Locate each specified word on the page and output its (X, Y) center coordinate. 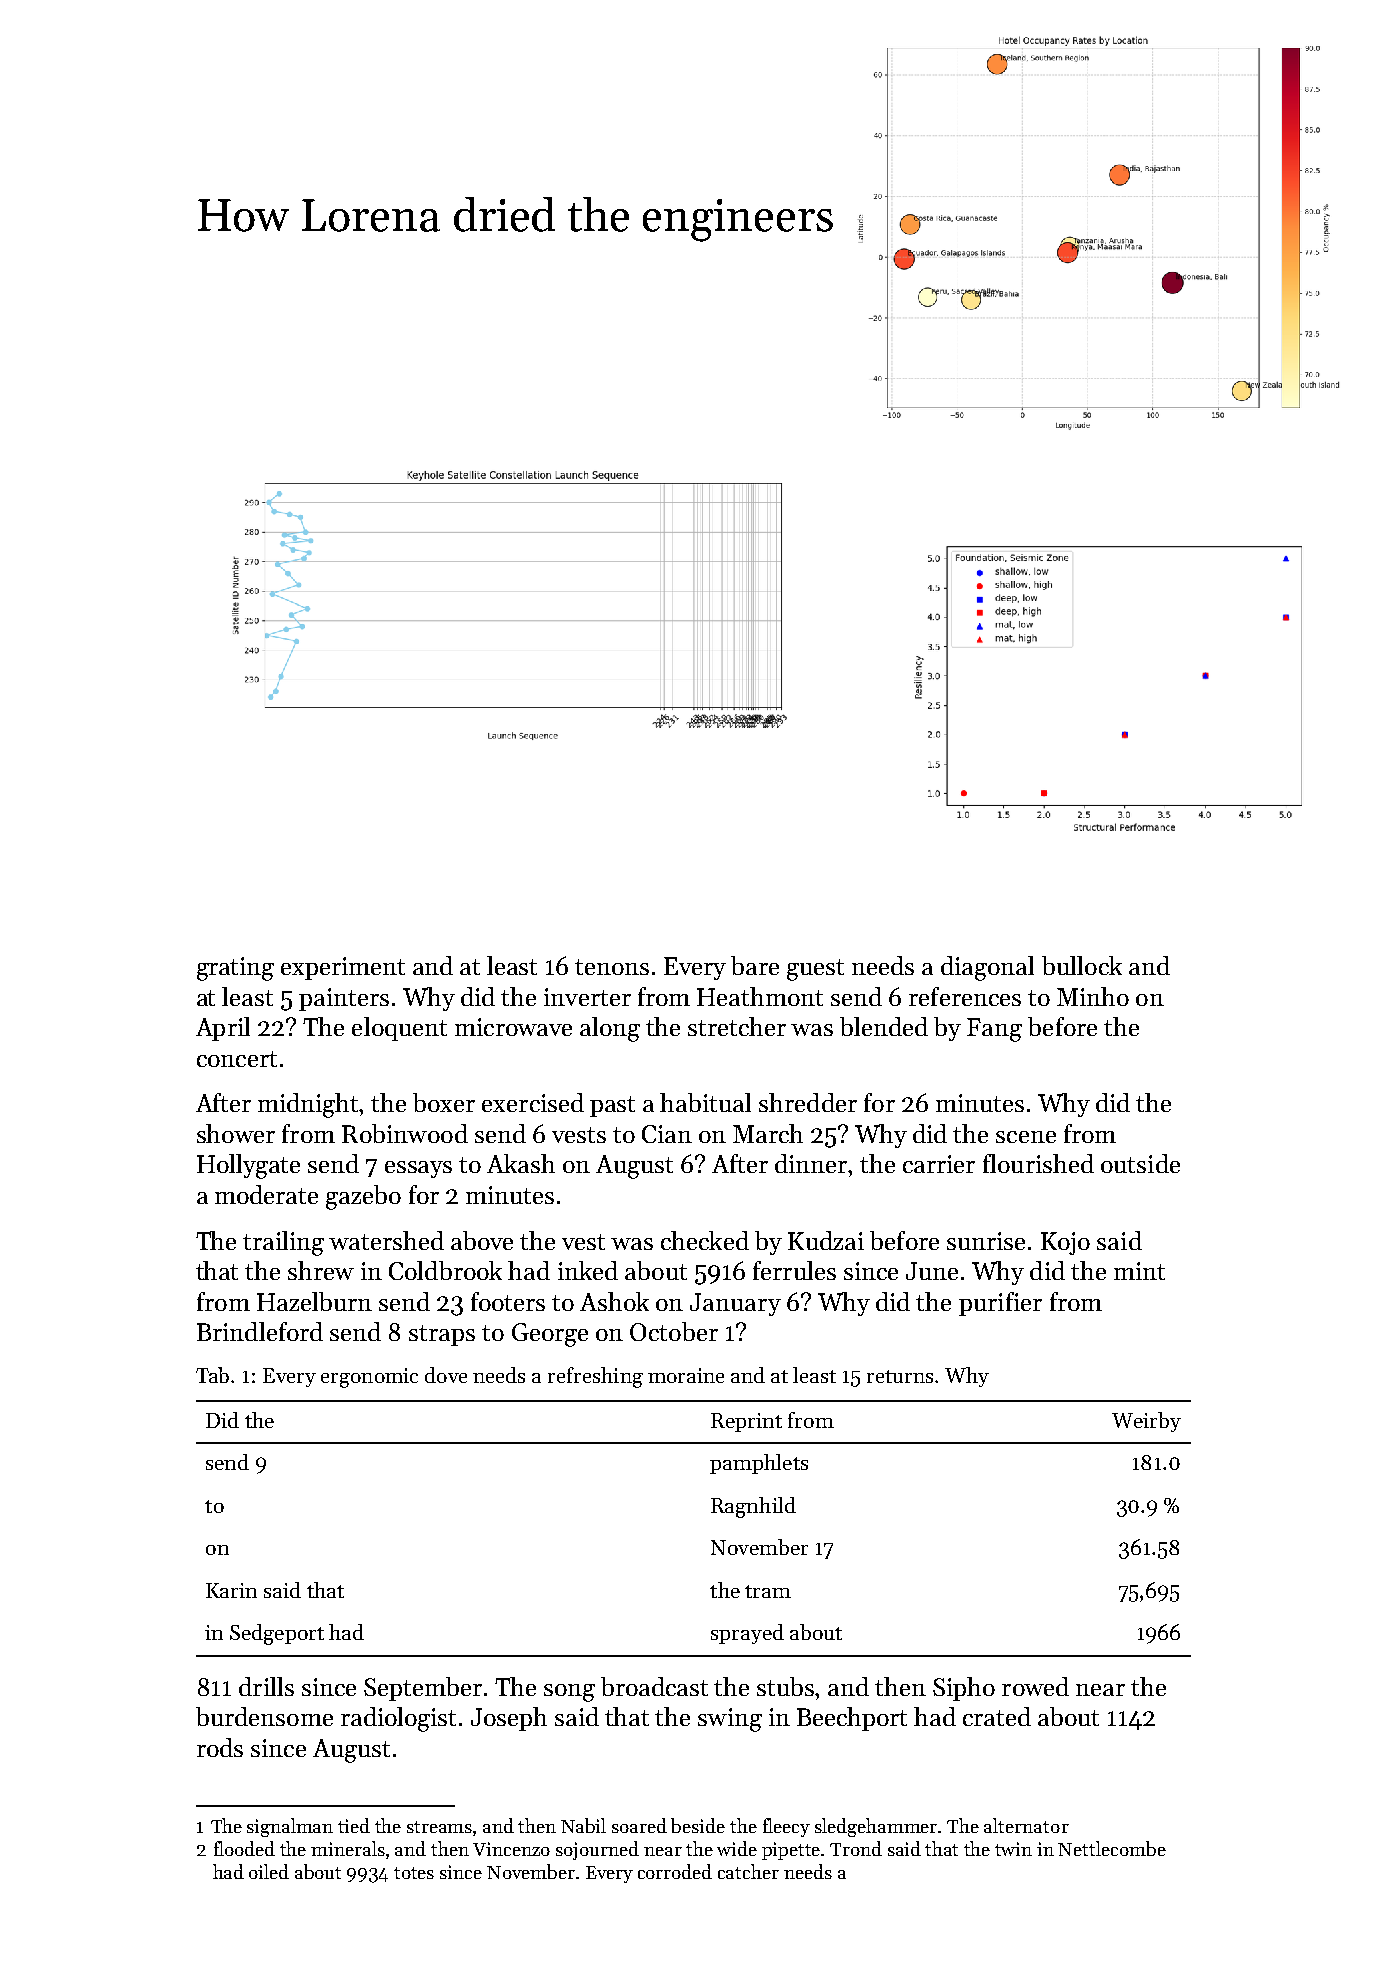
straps (442, 1335)
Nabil (583, 1825)
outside (1140, 1163)
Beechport (852, 1719)
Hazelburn (314, 1301)
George (550, 1335)
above (482, 1240)
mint (1139, 1271)
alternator (1026, 1825)
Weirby (1146, 1422)
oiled (269, 1871)
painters (344, 999)
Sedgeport (277, 1634)
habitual (705, 1102)
